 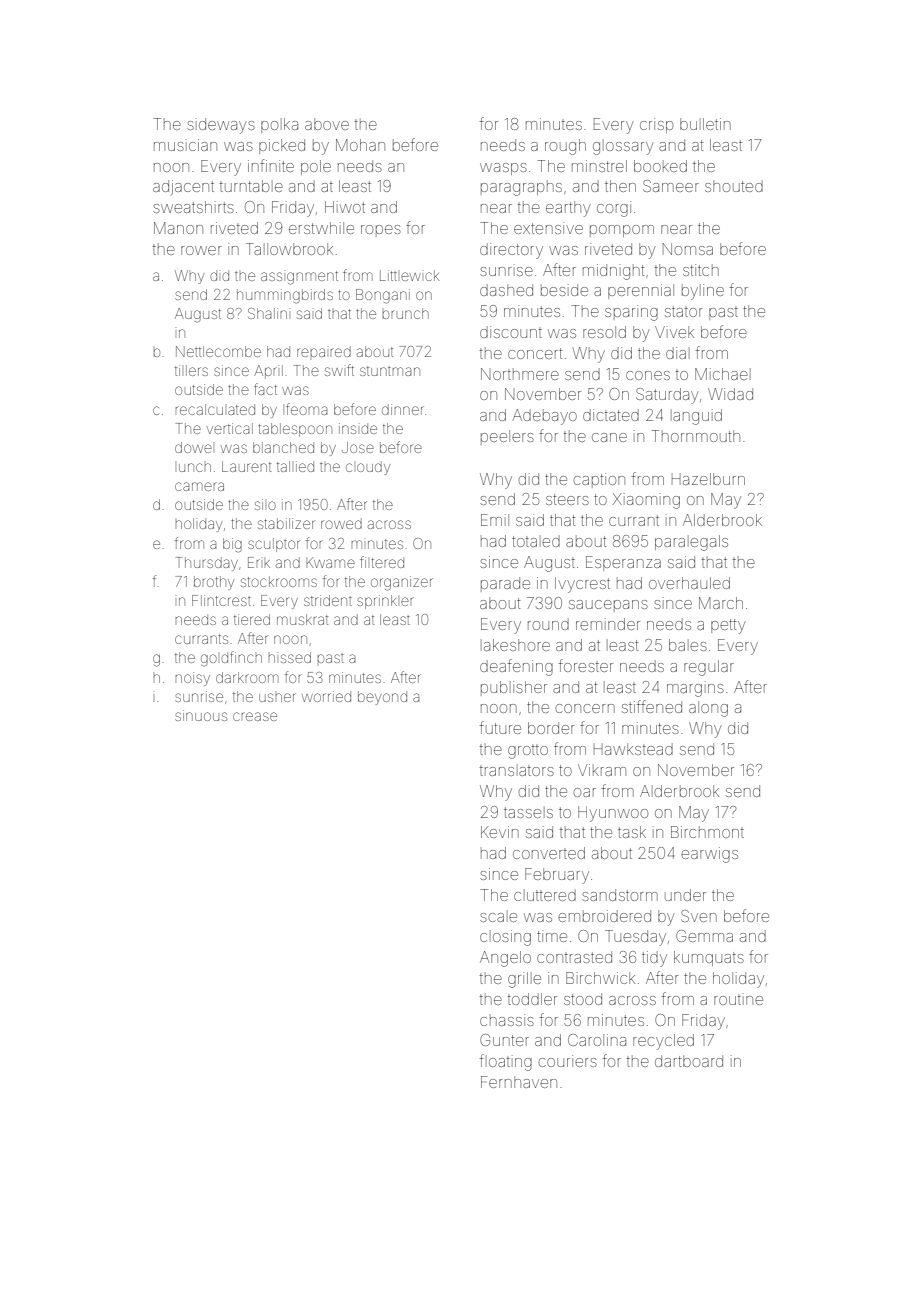 I want to click on crisp, so click(x=656, y=125).
